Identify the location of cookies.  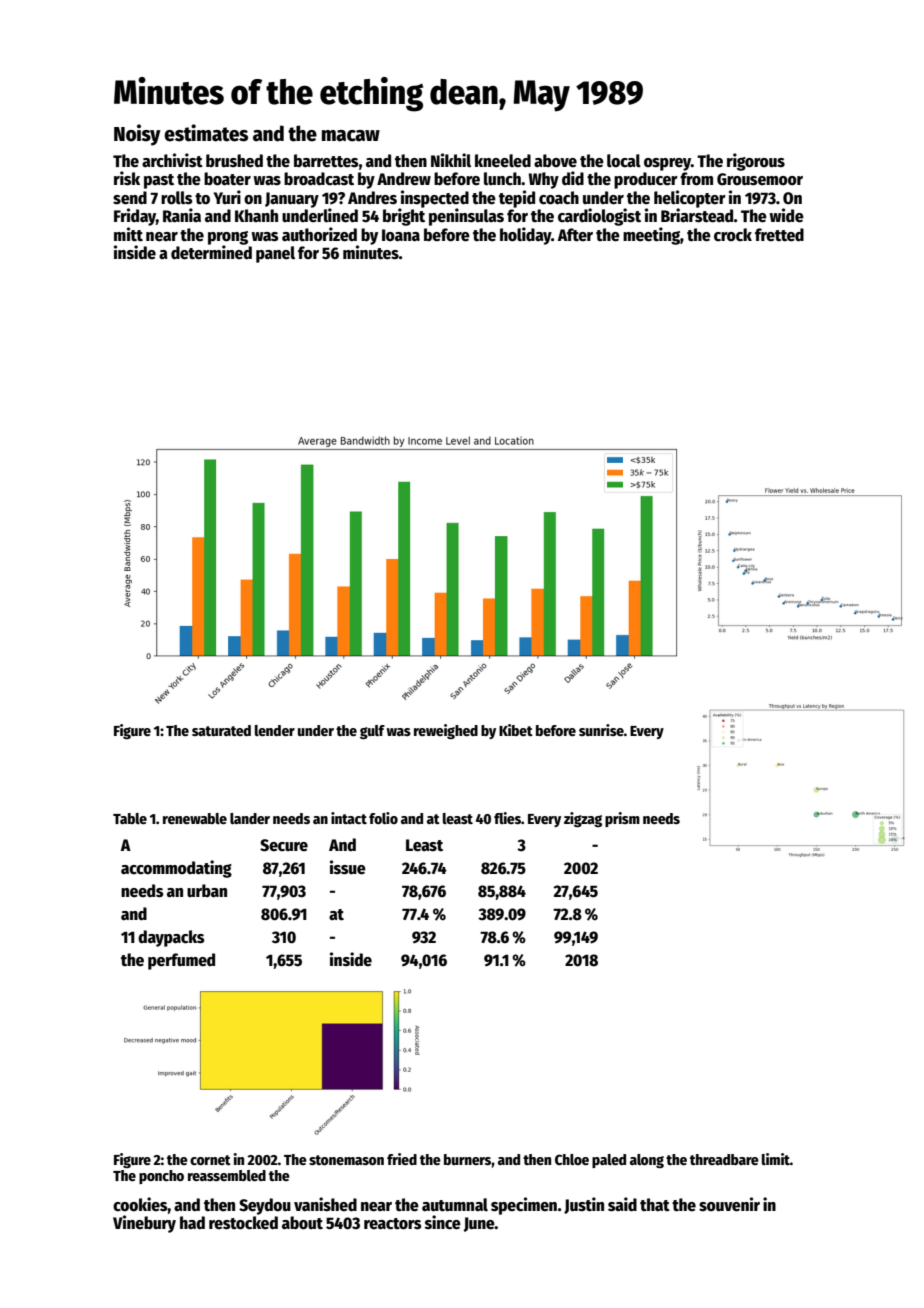
(140, 1204).
